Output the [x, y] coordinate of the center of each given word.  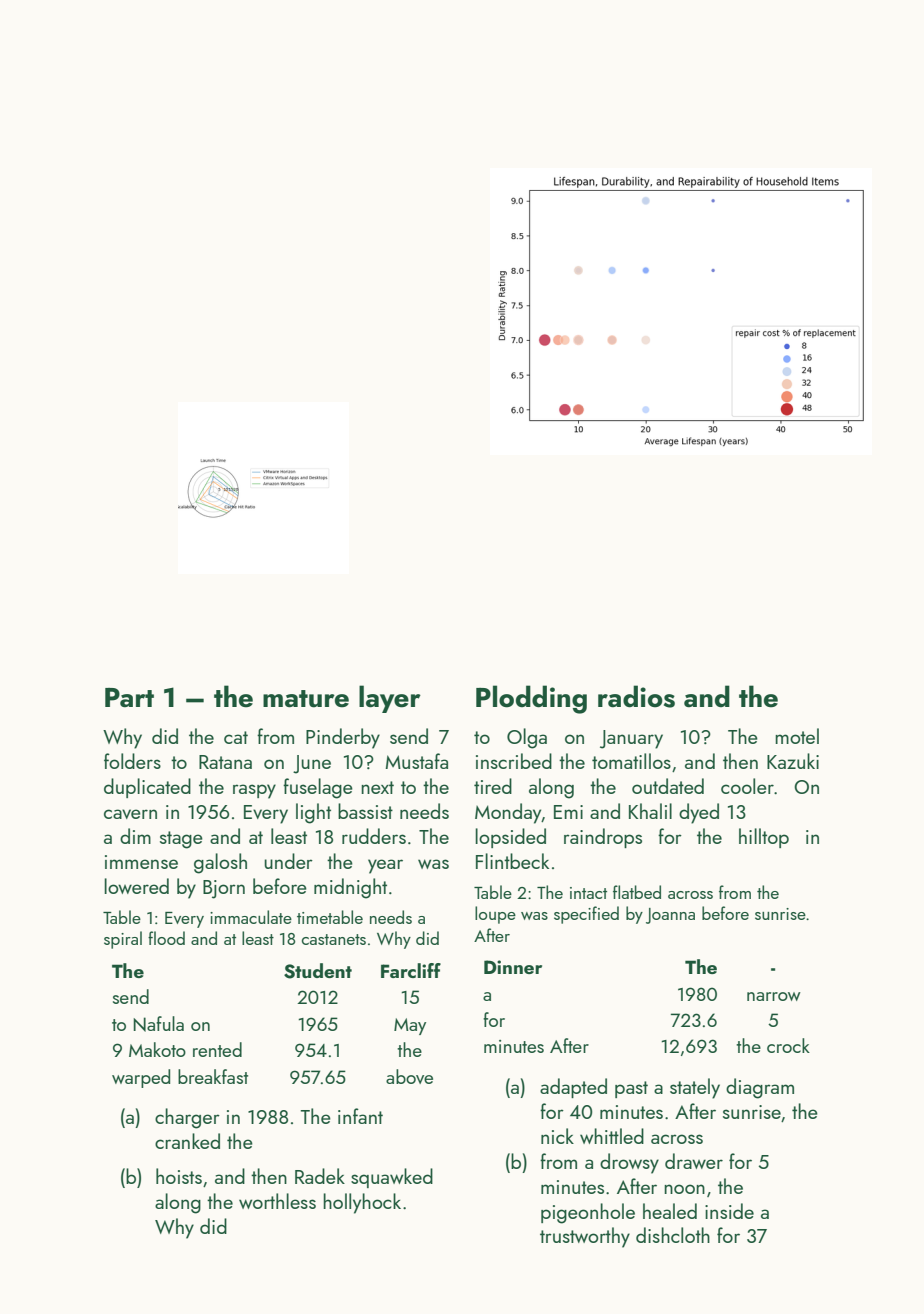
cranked [187, 1141]
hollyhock [362, 1203]
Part [129, 698]
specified [586, 915]
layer [390, 699]
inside [729, 1211]
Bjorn [224, 889]
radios [636, 696]
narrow [774, 996]
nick [557, 1136]
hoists [179, 1176]
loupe [495, 915]
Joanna [670, 916]
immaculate [251, 917]
